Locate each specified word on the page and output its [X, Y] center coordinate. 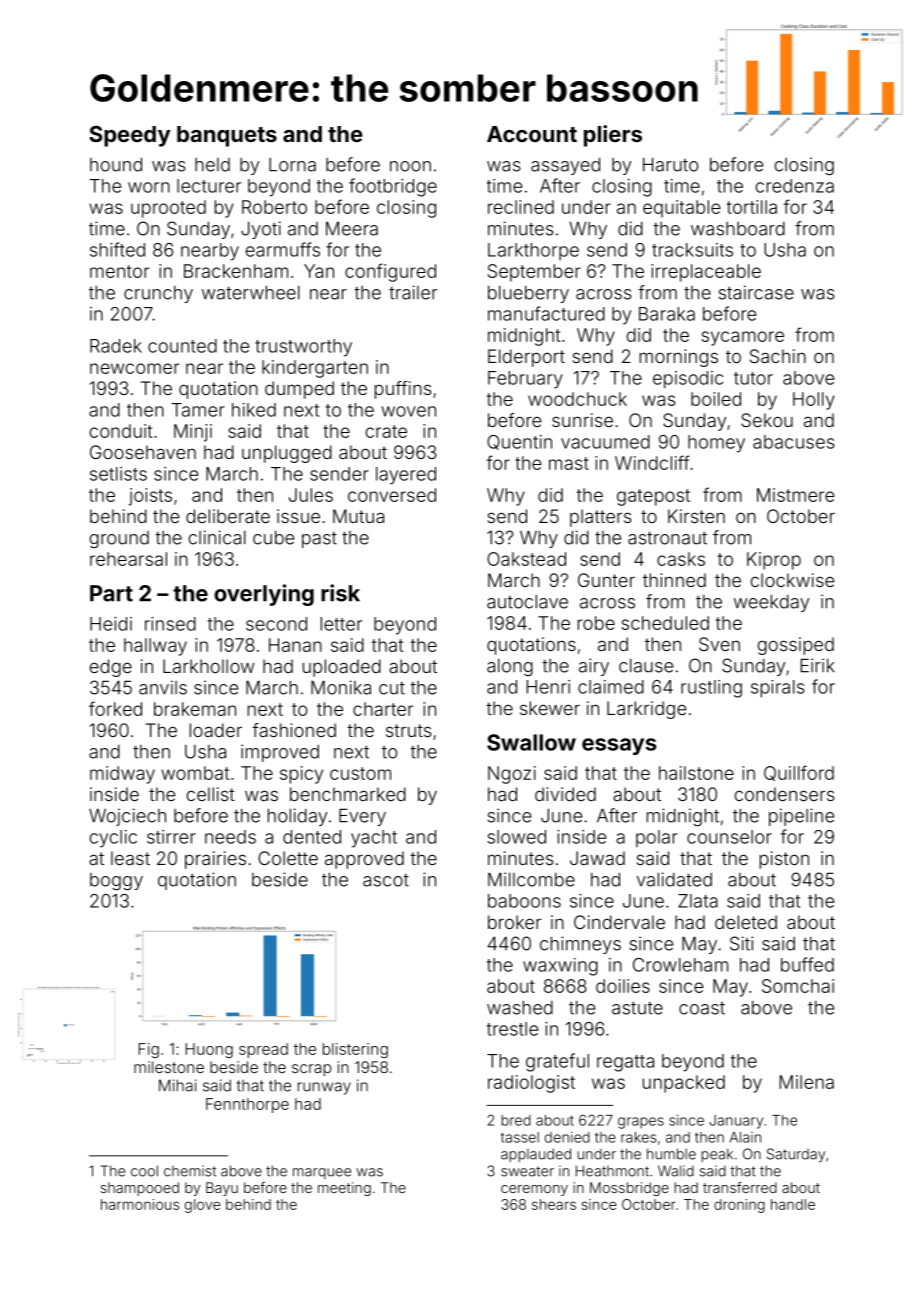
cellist [211, 794]
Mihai [177, 1085]
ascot [386, 880]
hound [116, 164]
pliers [613, 136]
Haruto [670, 164]
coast [702, 1008]
